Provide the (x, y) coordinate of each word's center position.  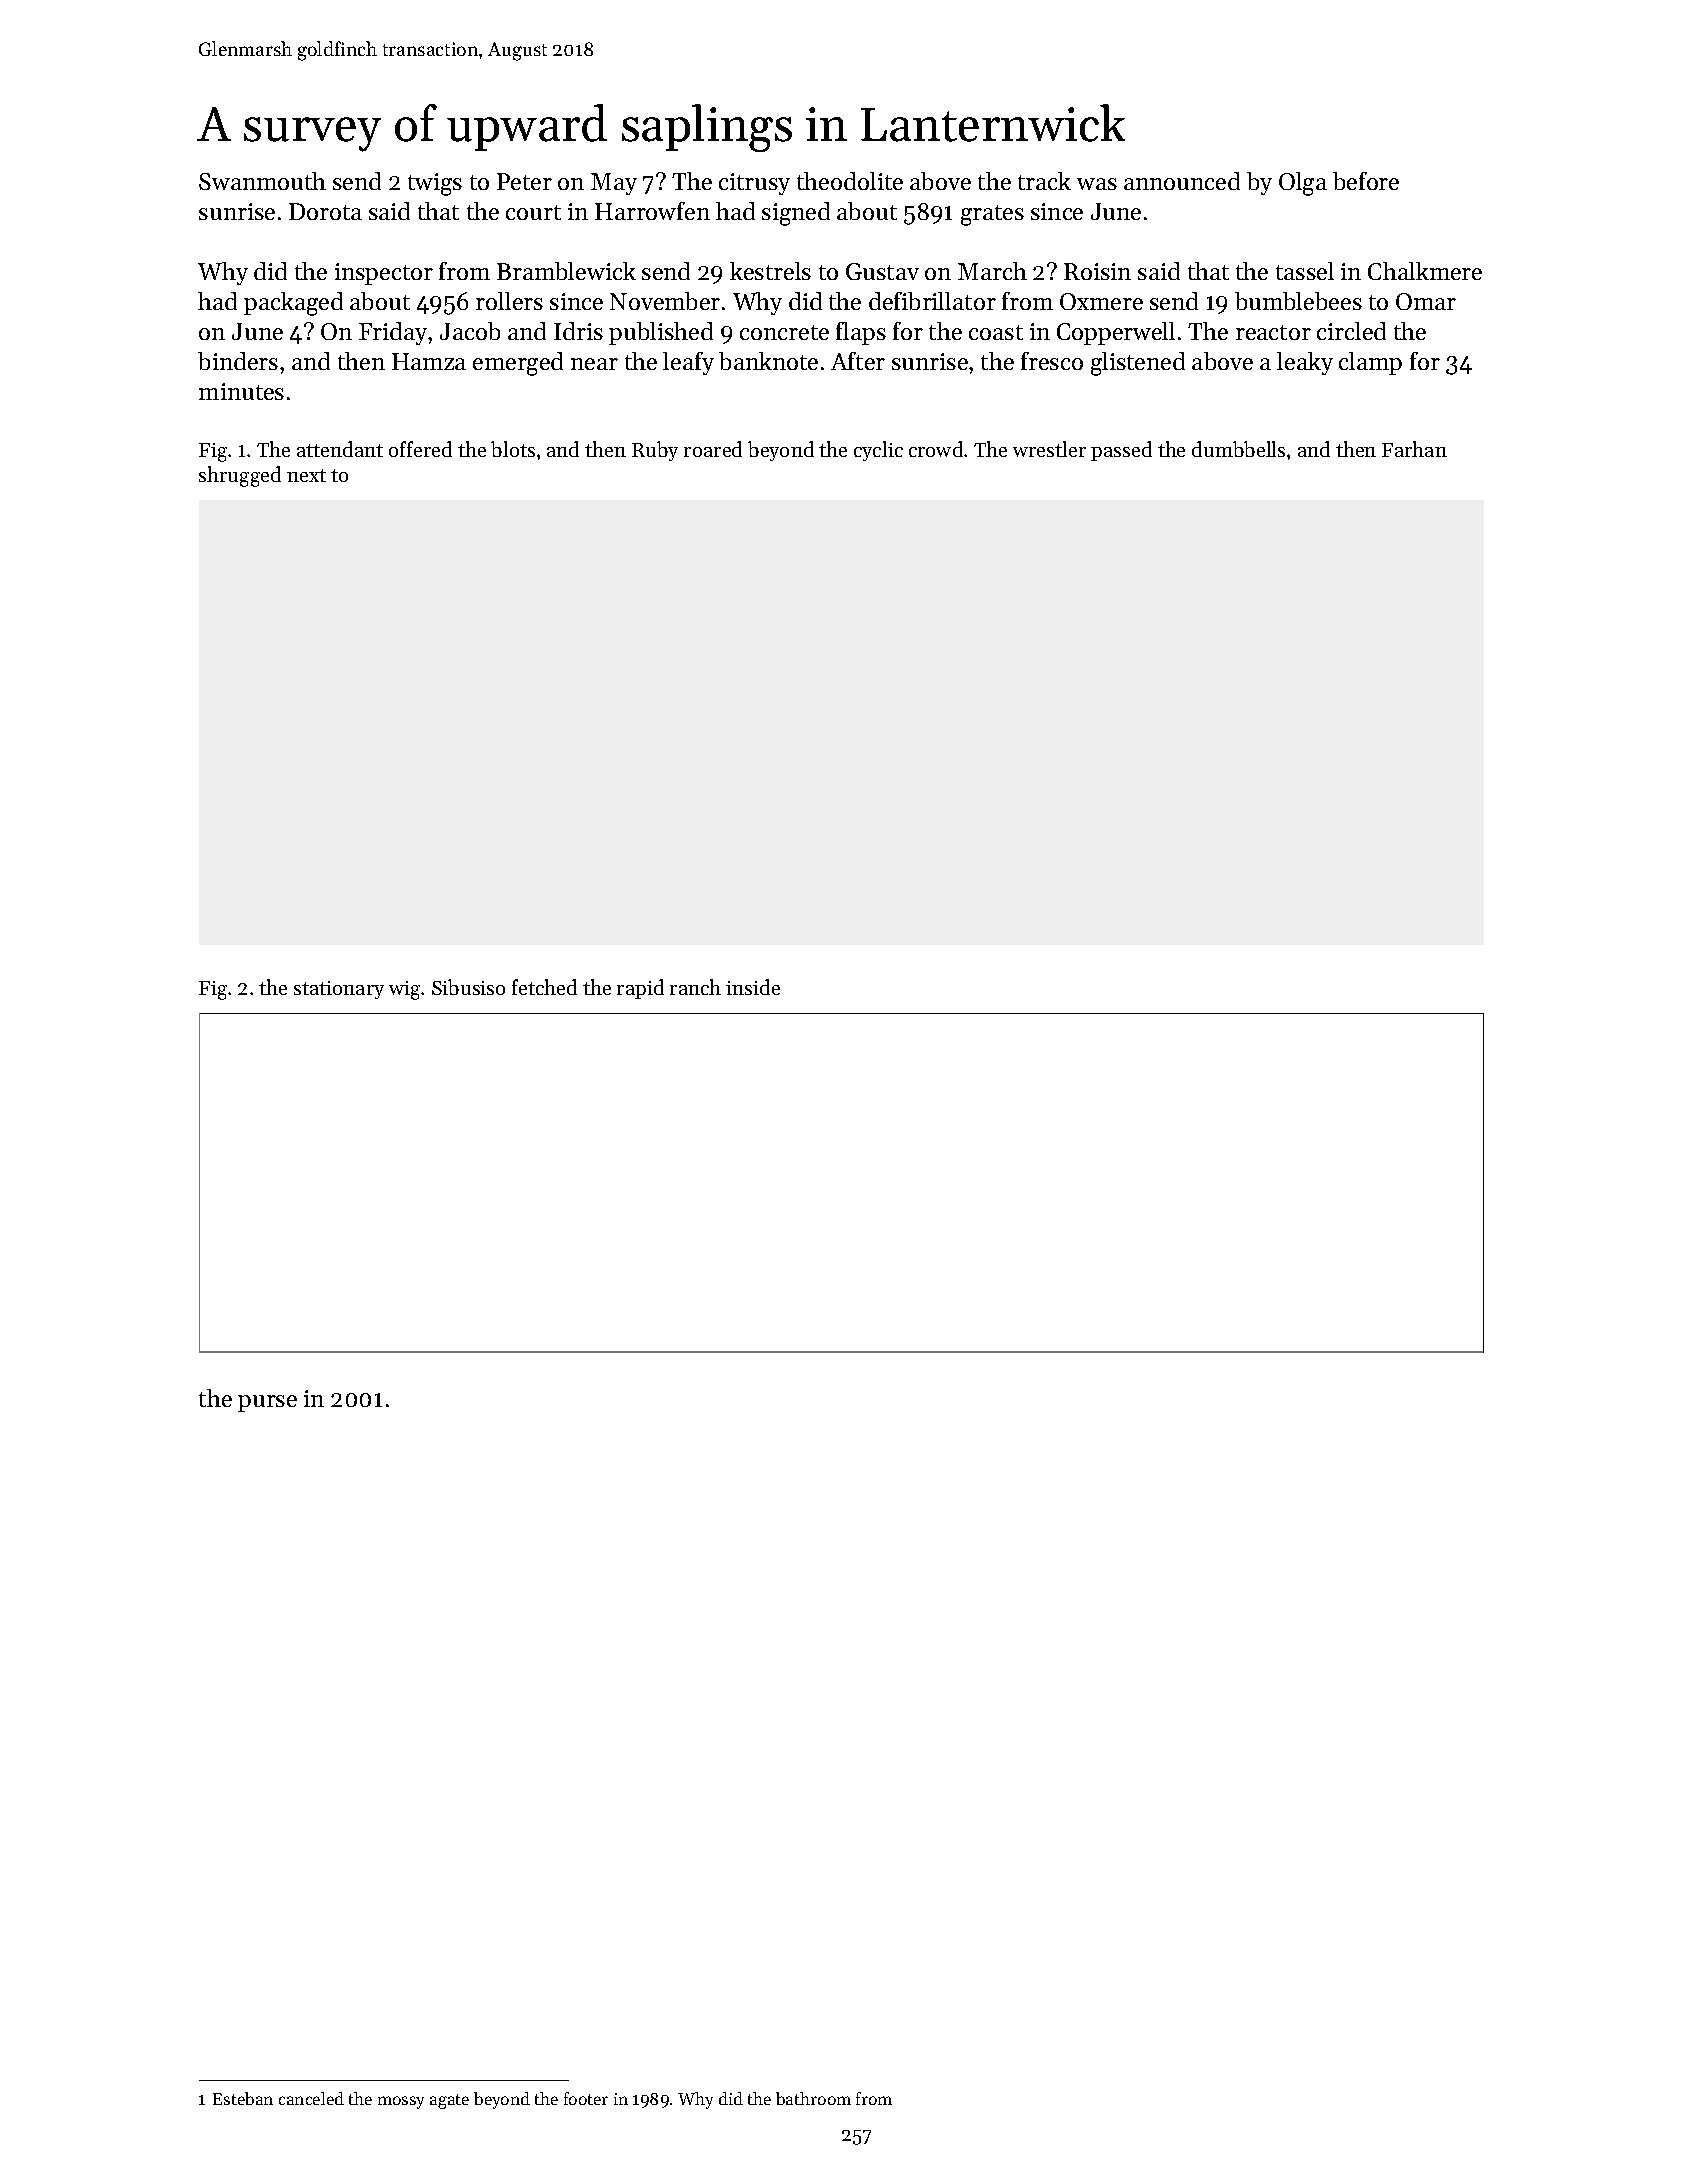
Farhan (1414, 449)
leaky (1305, 363)
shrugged (240, 476)
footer (586, 2098)
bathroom (813, 2098)
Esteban (243, 2098)
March (992, 271)
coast (996, 332)
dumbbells (1238, 449)
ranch (695, 987)
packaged (293, 304)
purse (267, 1403)
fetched (544, 987)
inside (753, 987)
